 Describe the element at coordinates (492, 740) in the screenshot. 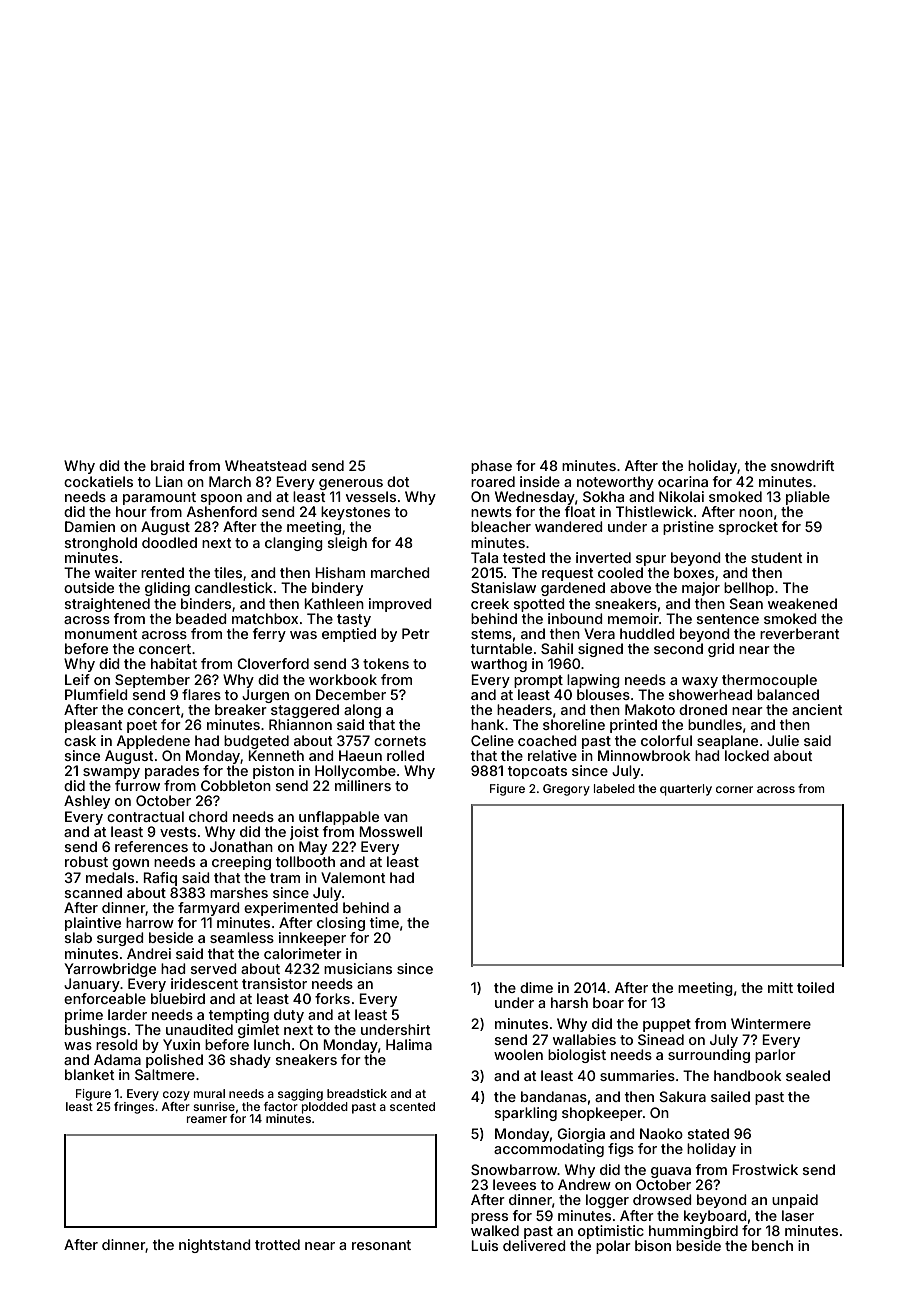

I see `Celine` at that location.
